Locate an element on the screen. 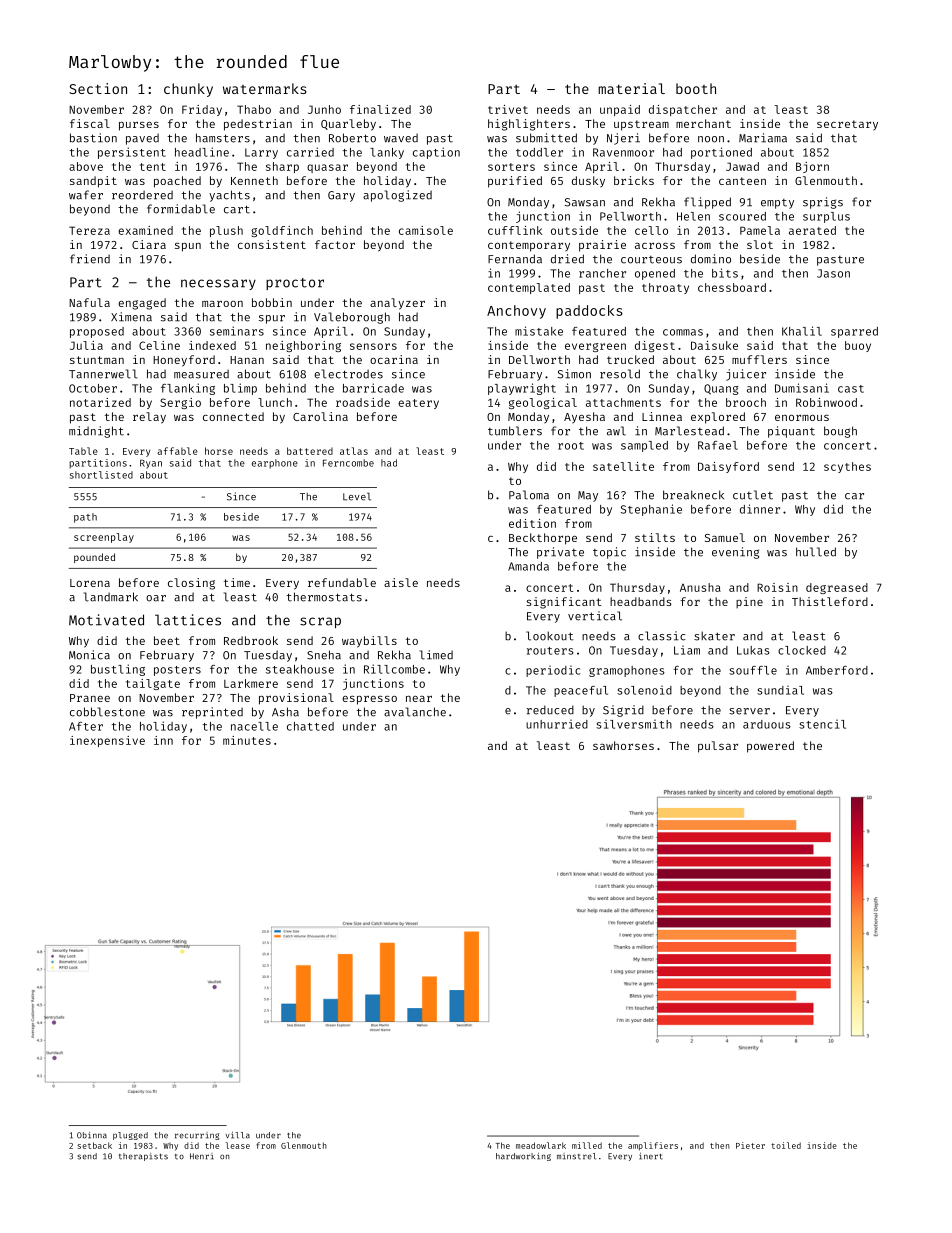  watermarks is located at coordinates (265, 88).
